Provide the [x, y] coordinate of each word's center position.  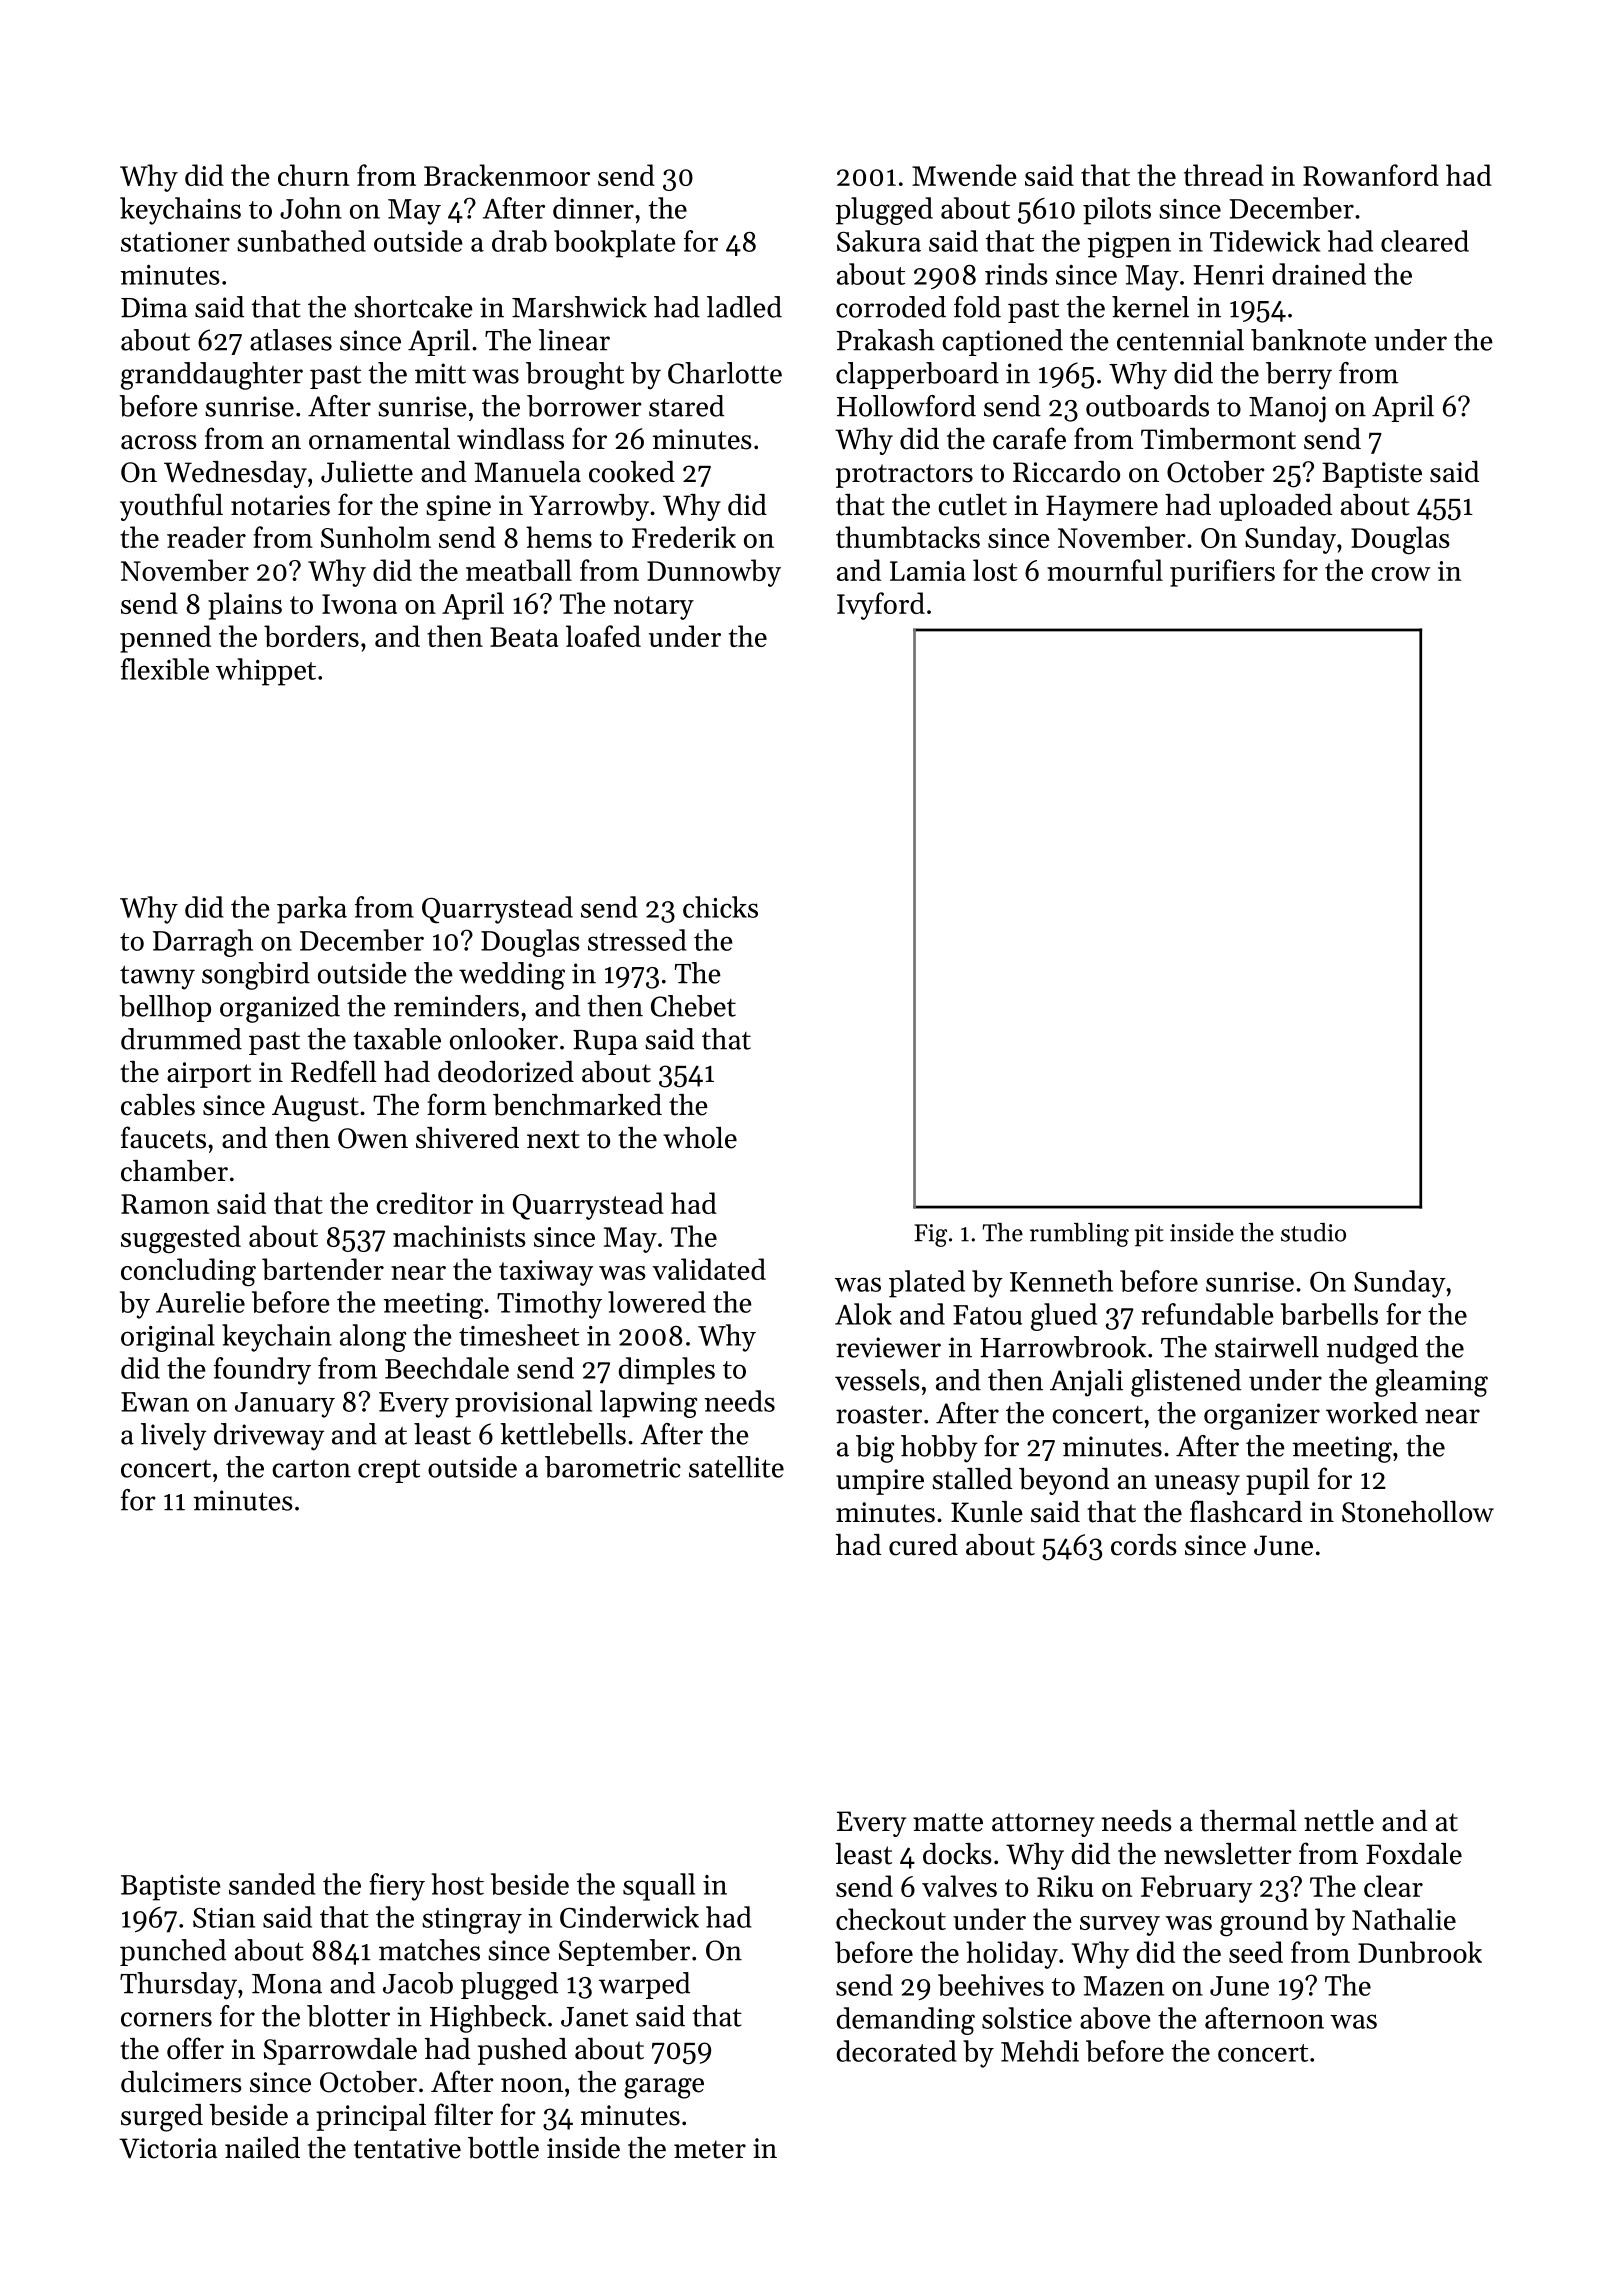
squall [659, 1887]
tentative [407, 2148]
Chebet [693, 1006]
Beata [524, 637]
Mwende [964, 175]
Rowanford [1371, 175]
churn [313, 175]
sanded [272, 1884]
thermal [1248, 1821]
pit [1149, 1235]
